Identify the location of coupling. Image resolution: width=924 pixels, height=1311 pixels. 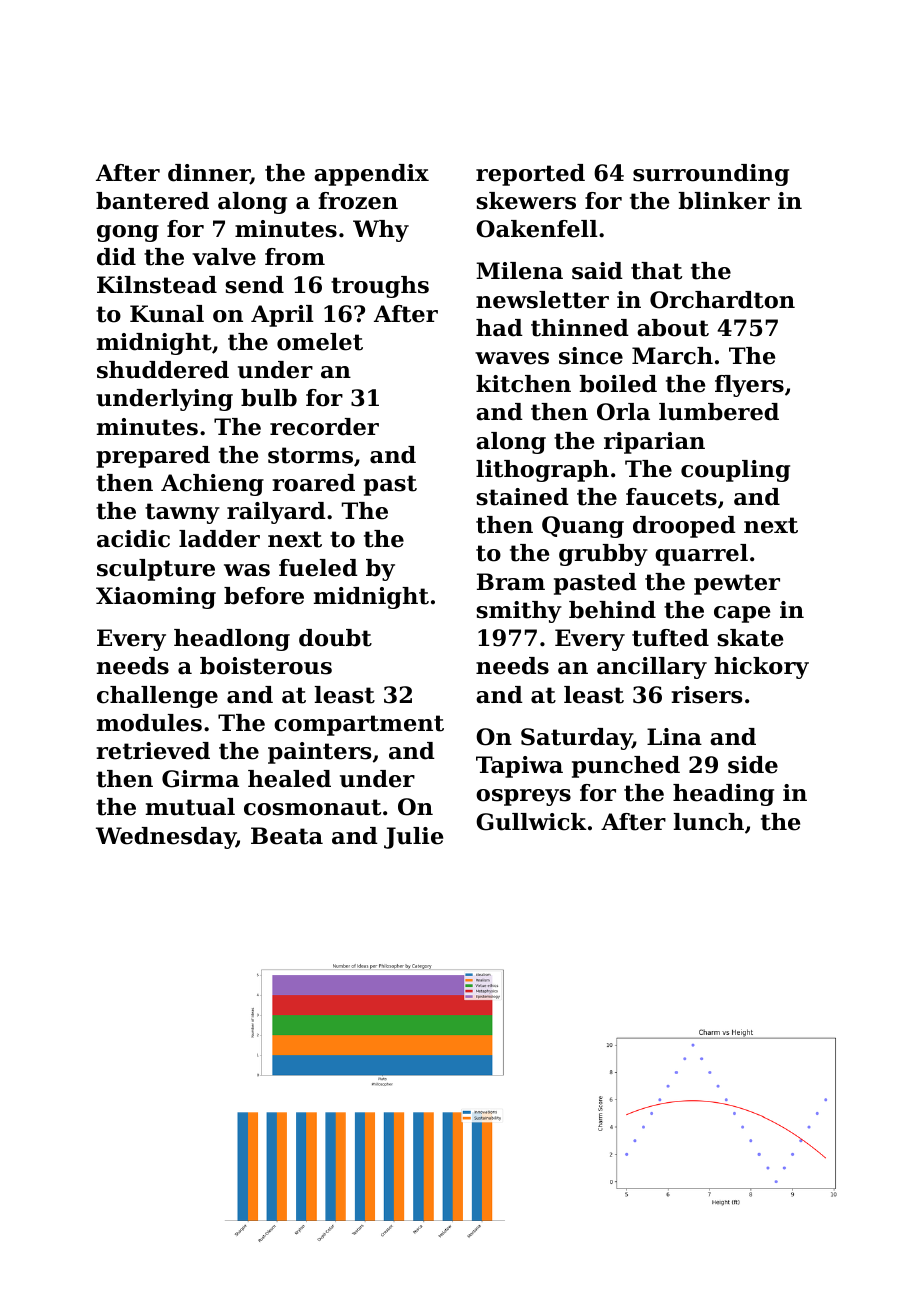
(735, 471).
